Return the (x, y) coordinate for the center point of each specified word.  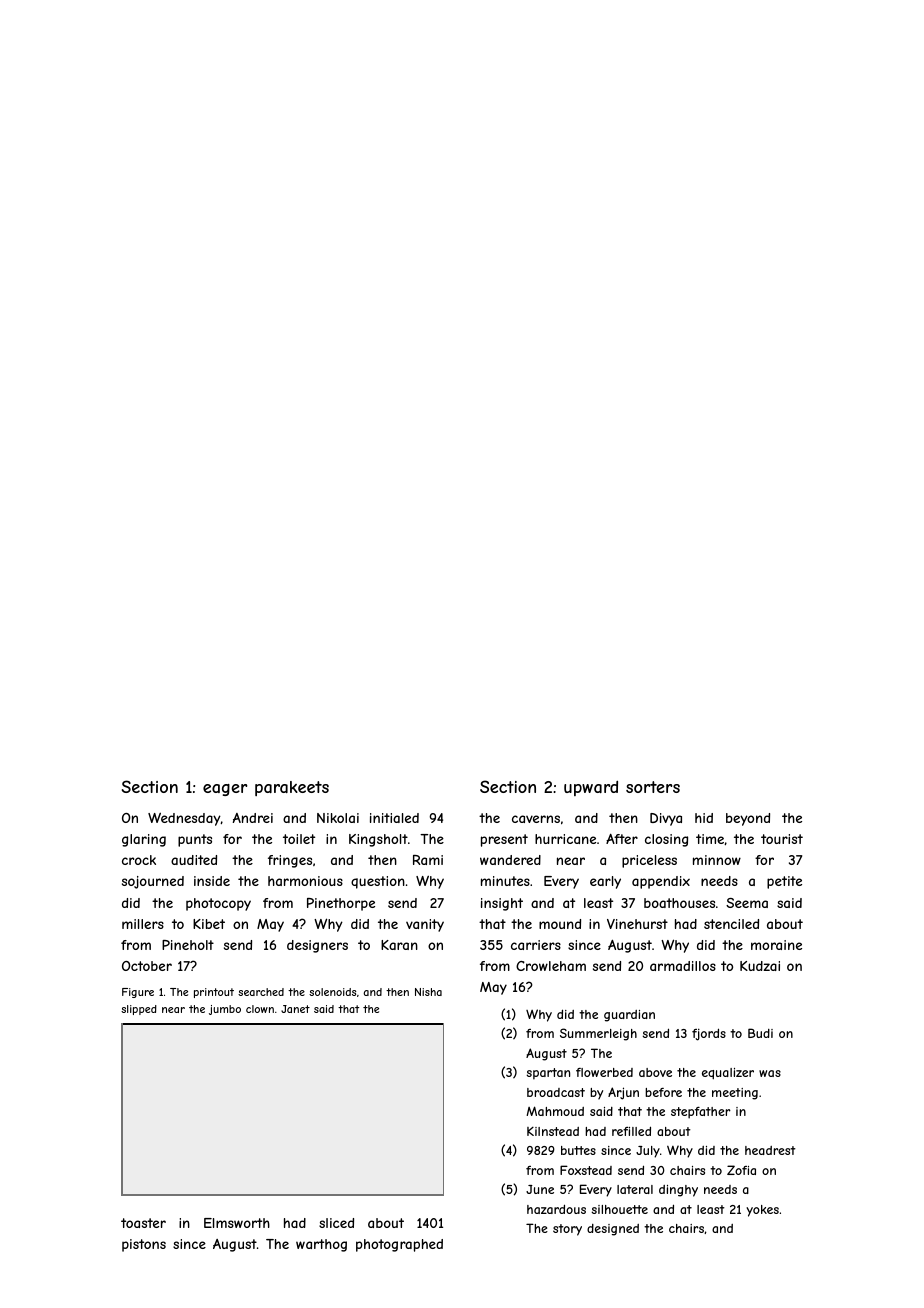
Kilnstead (553, 1131)
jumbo (225, 1010)
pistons (144, 1245)
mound (560, 924)
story (567, 1230)
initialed (394, 818)
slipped (139, 1010)
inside (212, 881)
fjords (709, 1034)
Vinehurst (637, 924)
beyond (748, 819)
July (648, 1152)
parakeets (292, 788)
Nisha (428, 992)
